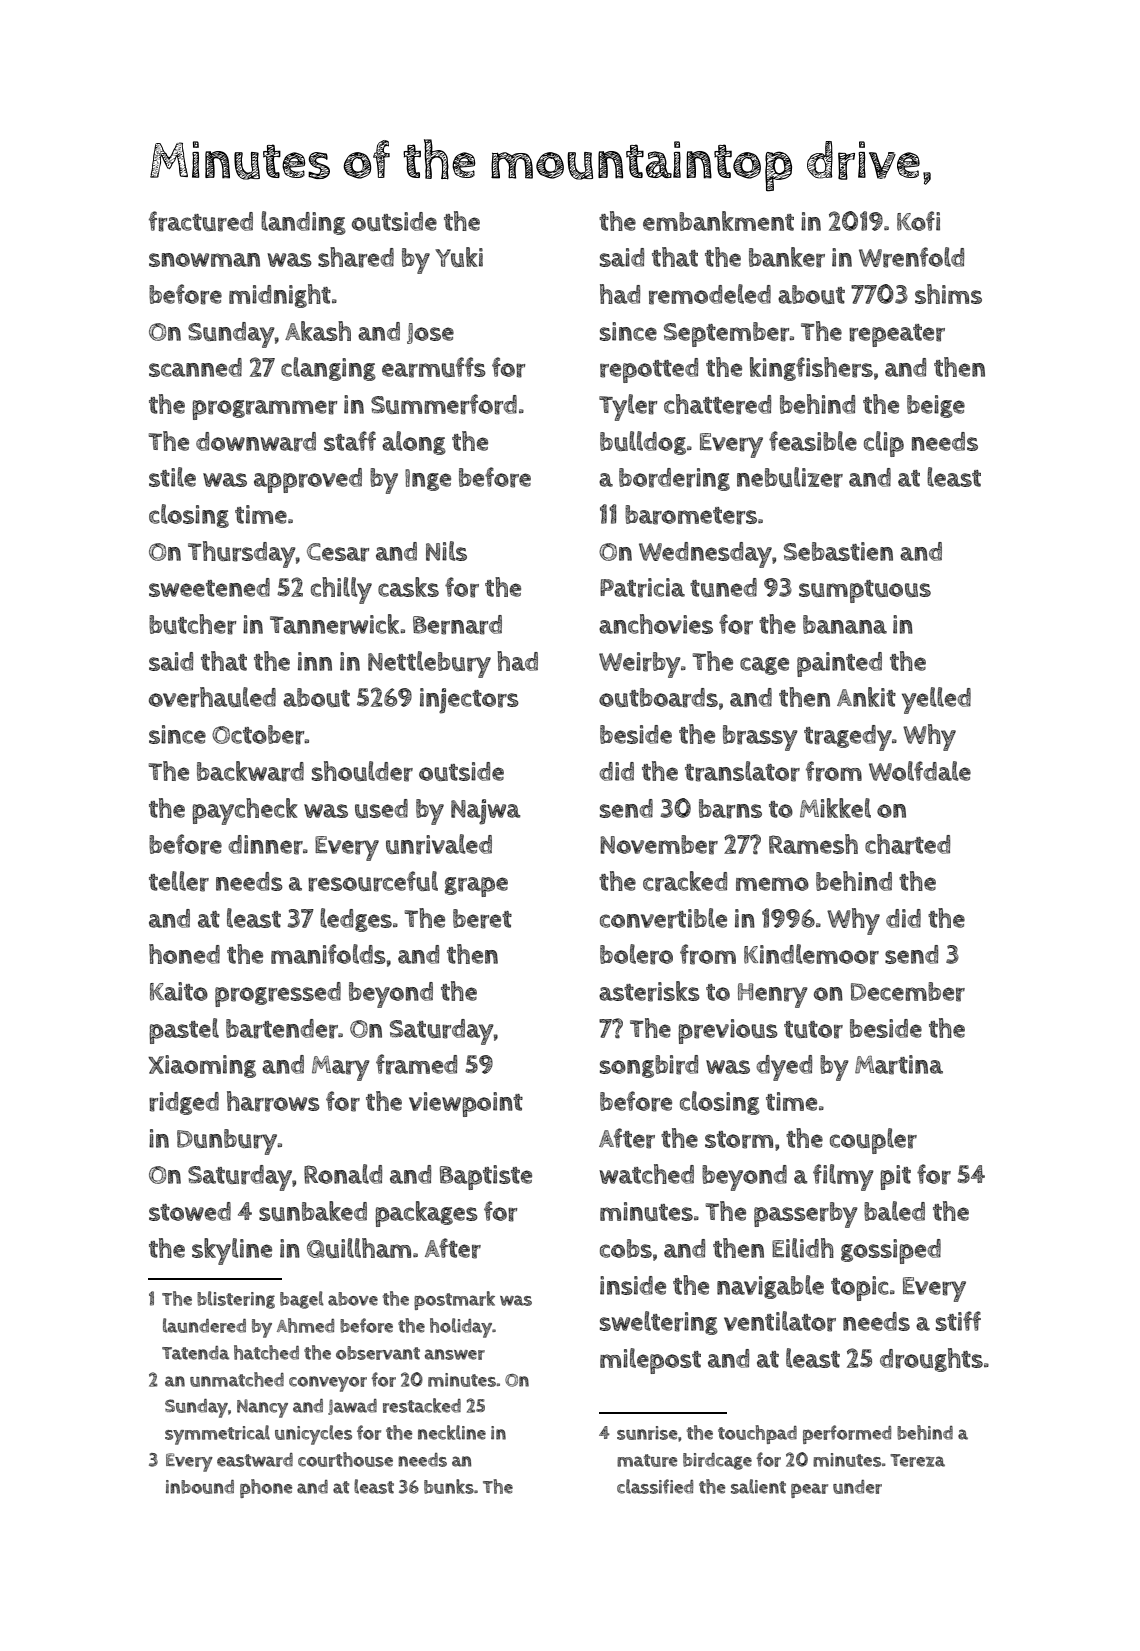  I want to click on Tereza, so click(917, 1460).
